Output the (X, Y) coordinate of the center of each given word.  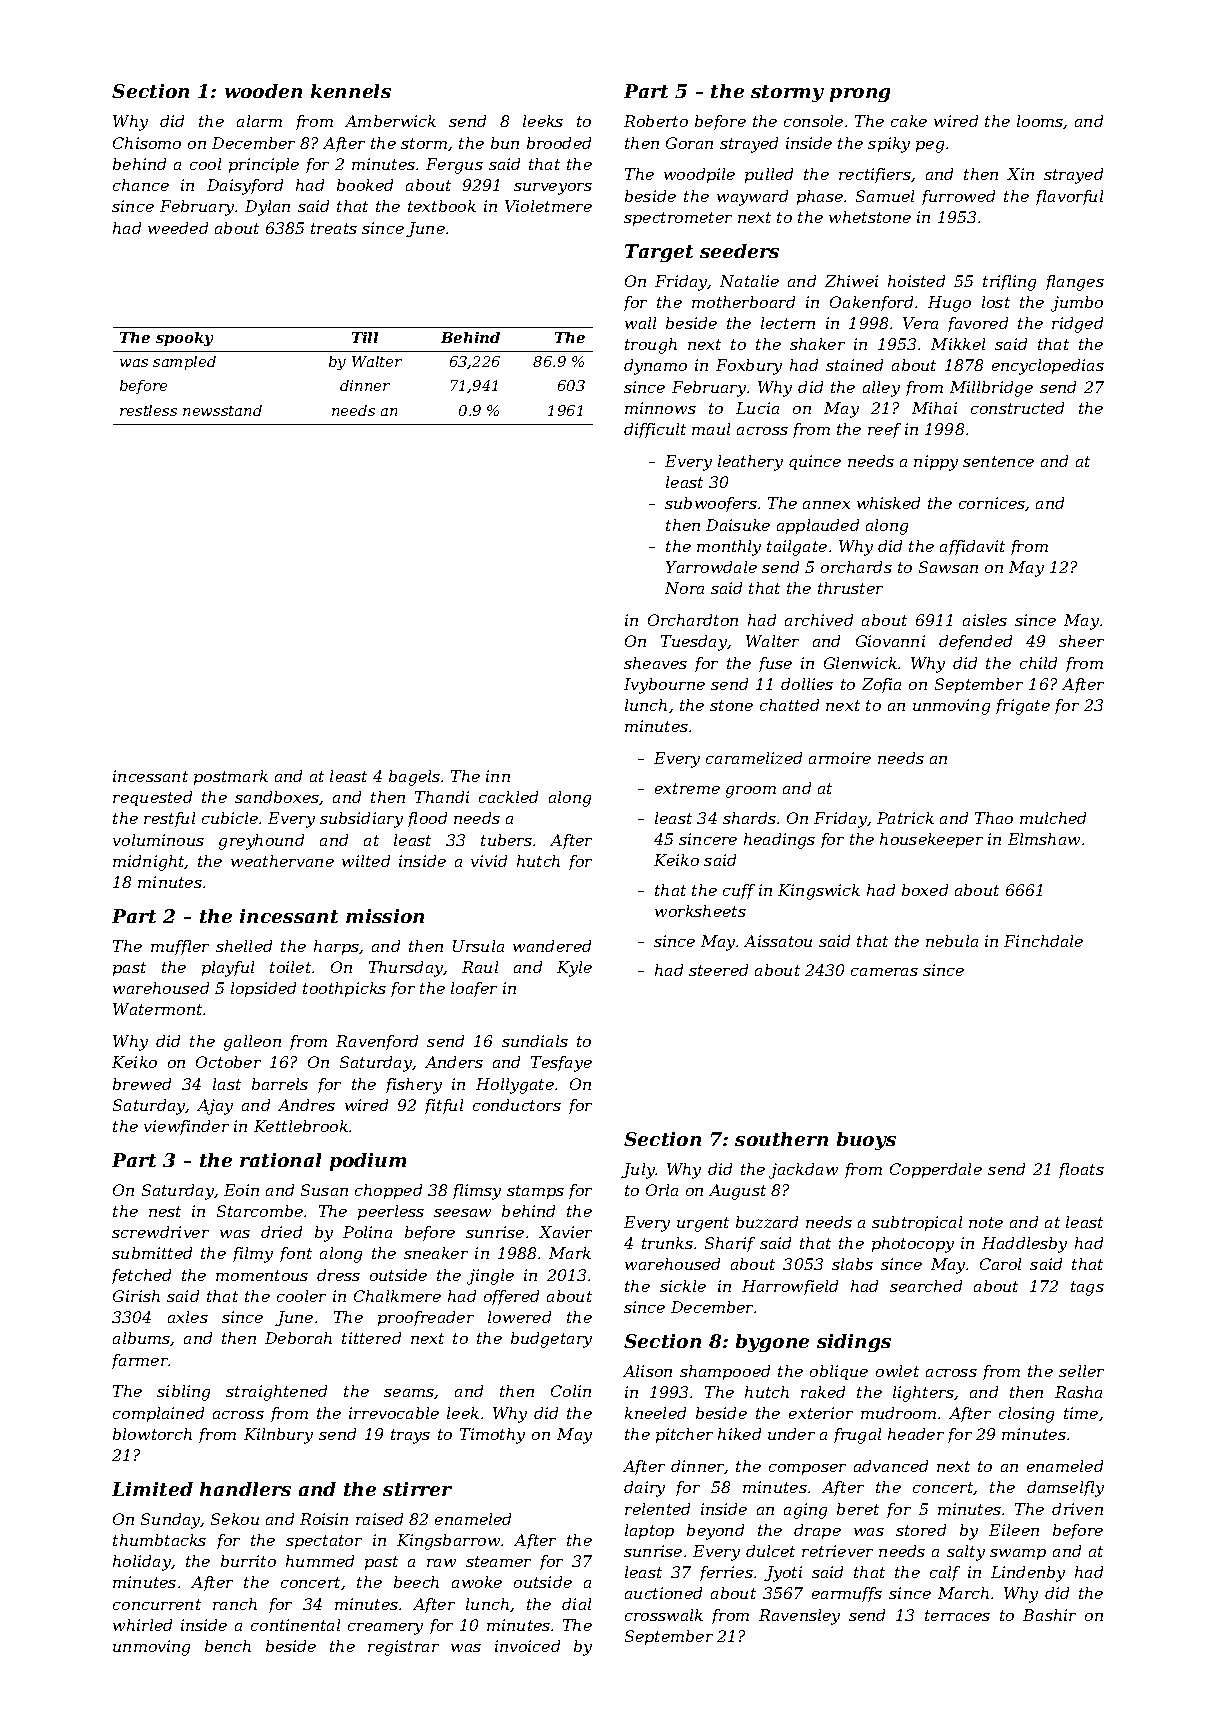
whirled (142, 1625)
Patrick (905, 818)
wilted (366, 861)
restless (148, 410)
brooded (559, 143)
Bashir (1049, 1615)
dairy (644, 1489)
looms (1040, 122)
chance (141, 185)
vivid (489, 861)
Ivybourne (664, 686)
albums (142, 1339)
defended (975, 642)
